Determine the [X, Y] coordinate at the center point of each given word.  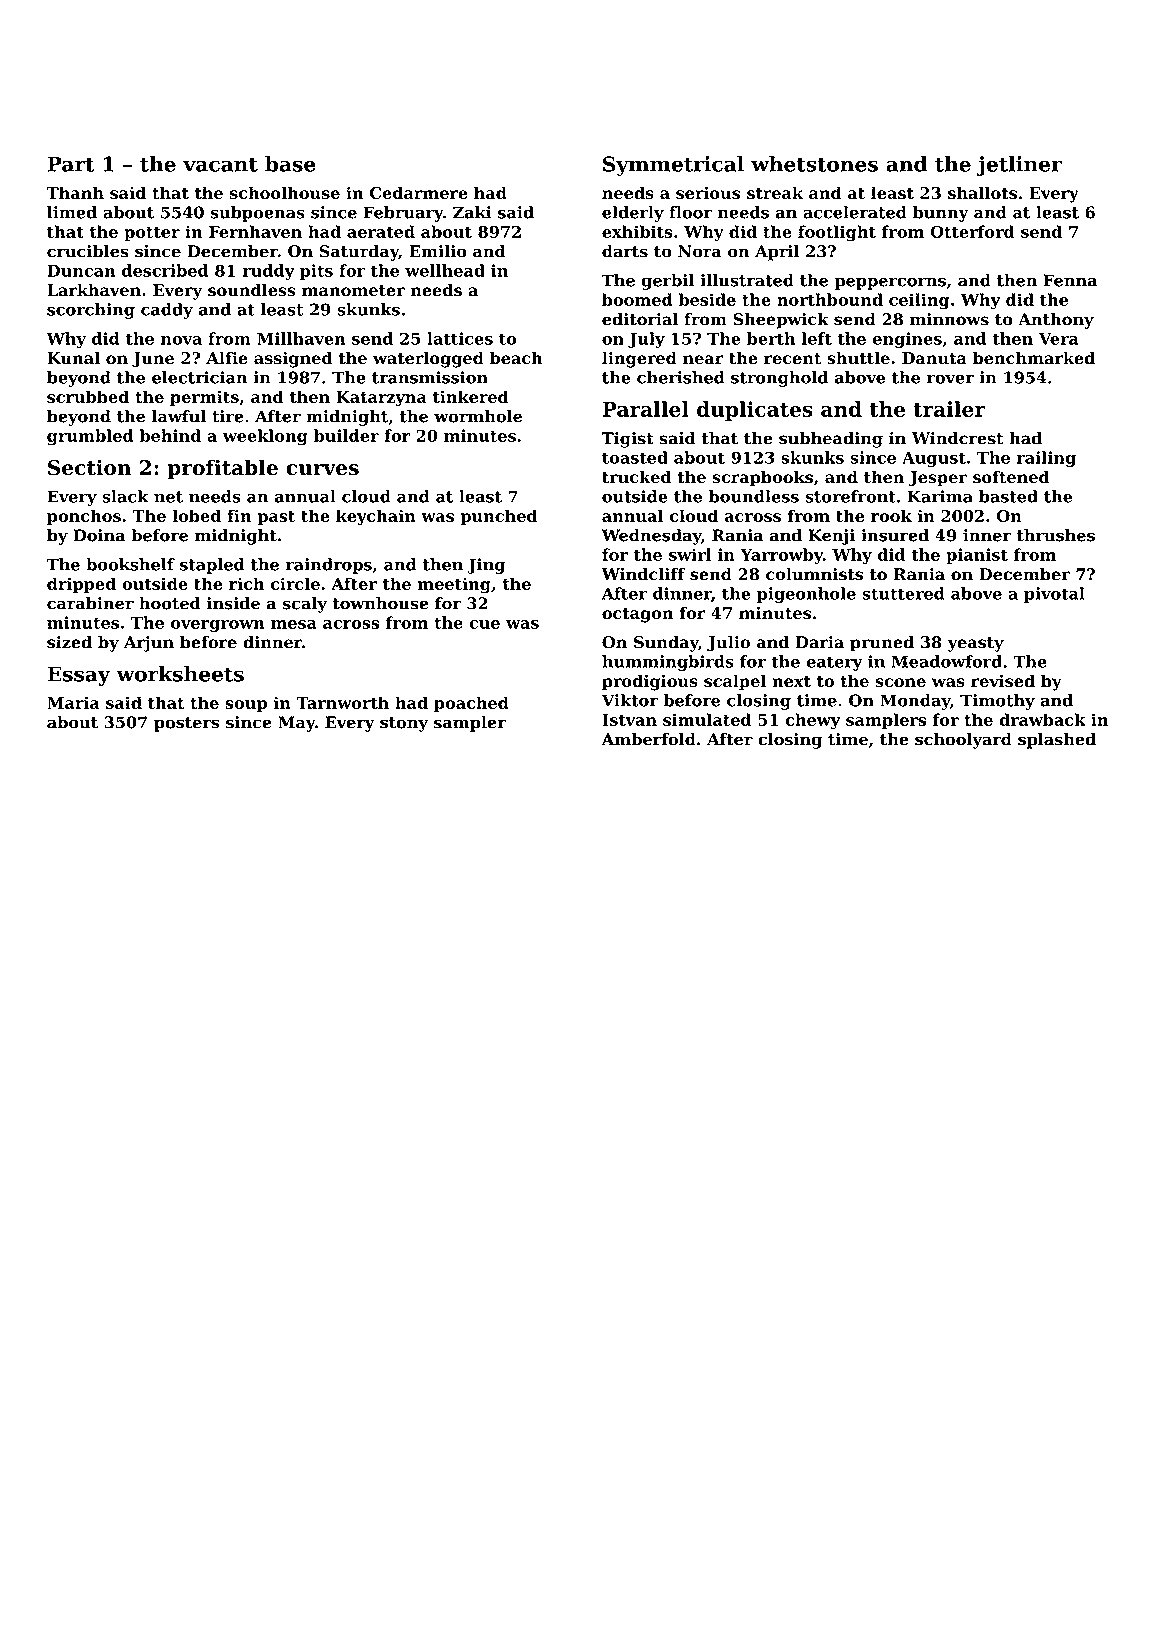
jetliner [1019, 166]
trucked [636, 477]
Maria [73, 702]
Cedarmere [419, 192]
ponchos [84, 517]
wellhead [445, 270]
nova [181, 340]
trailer [949, 409]
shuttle [858, 358]
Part [71, 164]
